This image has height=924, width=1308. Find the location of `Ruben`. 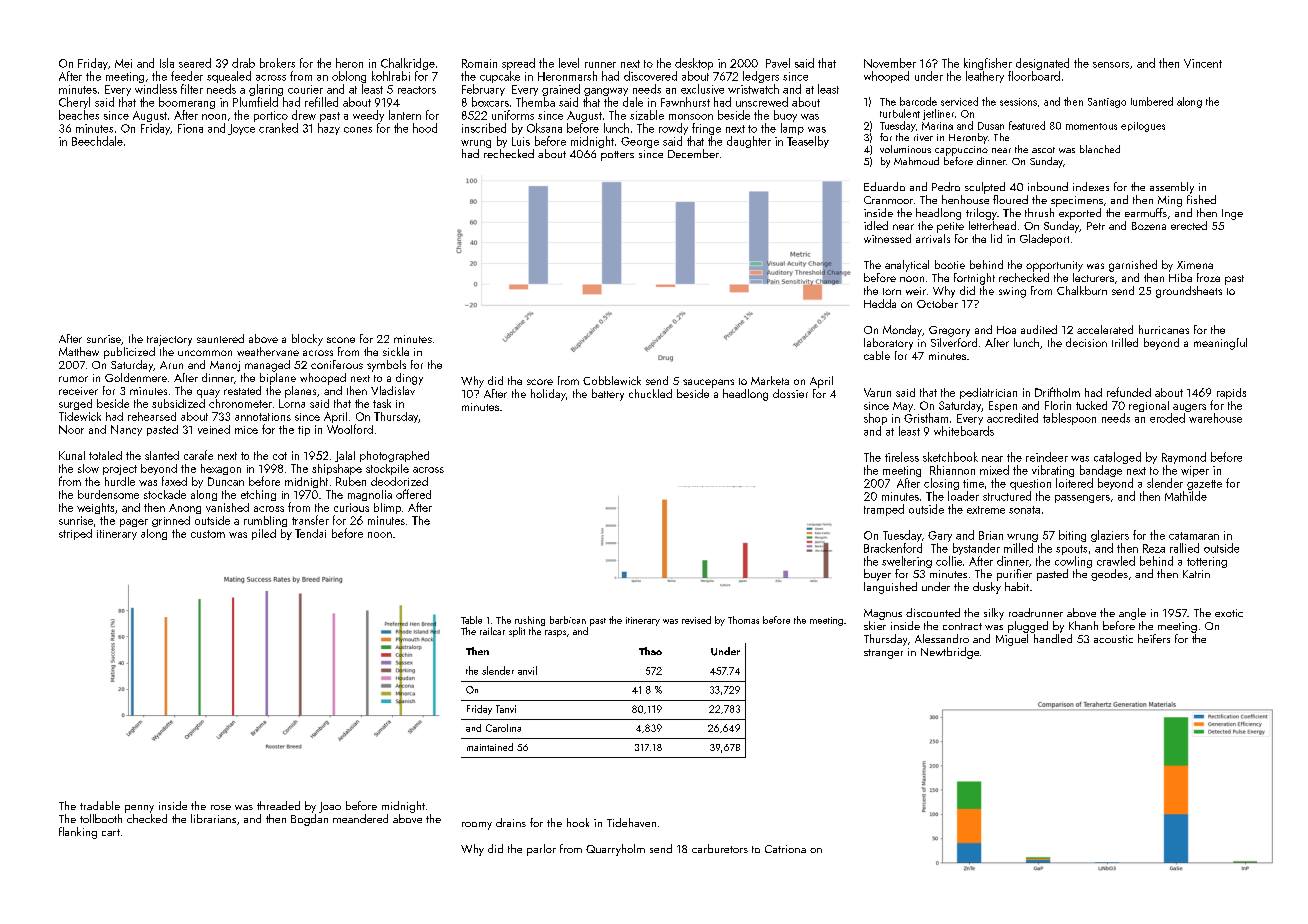

Ruben is located at coordinates (351, 481).
